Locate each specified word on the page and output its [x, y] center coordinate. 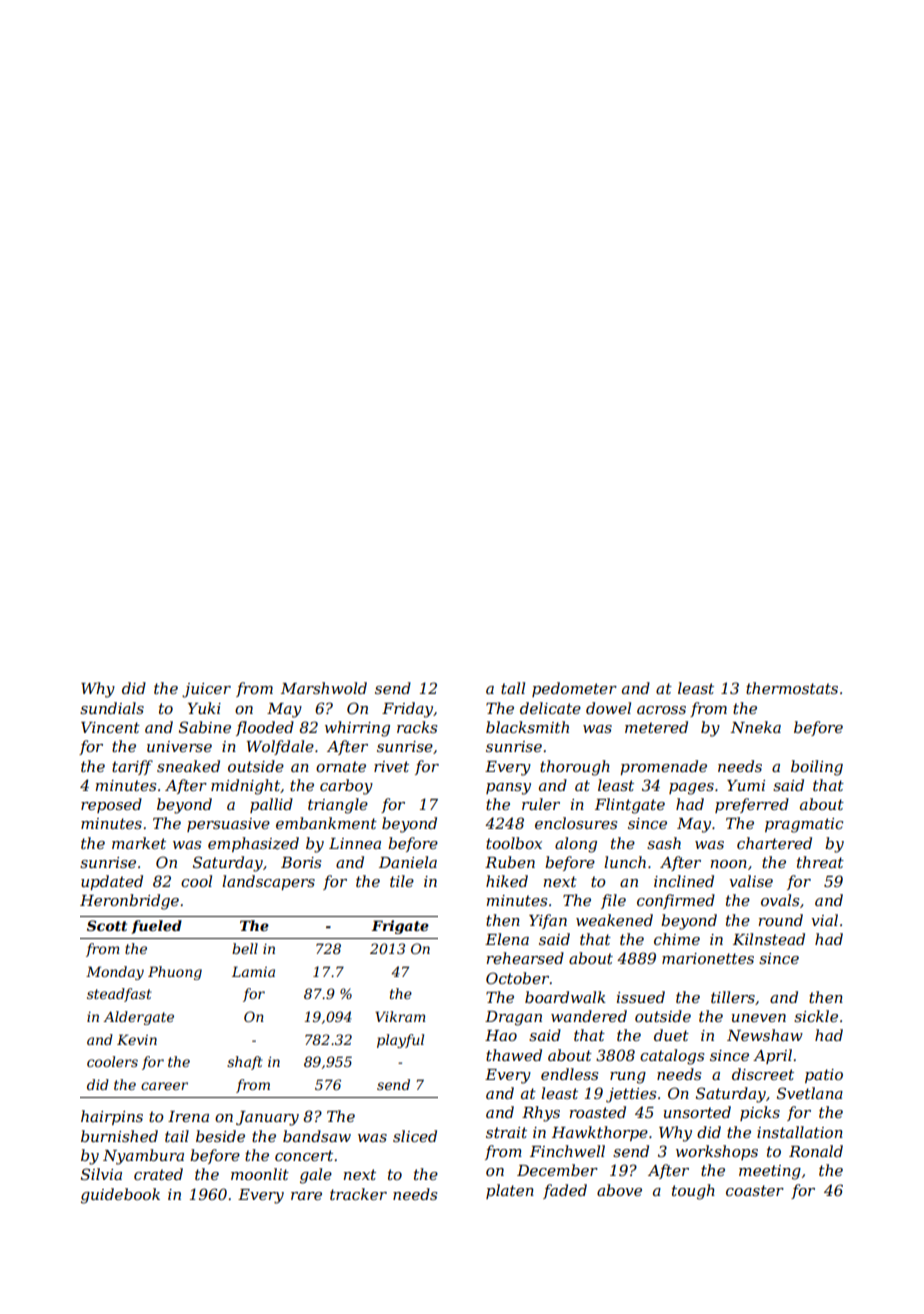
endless [569, 1074]
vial [824, 920]
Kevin [137, 1039]
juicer [206, 690]
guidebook [120, 1196]
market [139, 843]
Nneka [756, 727]
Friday [407, 710]
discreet [763, 1074]
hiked [507, 881]
